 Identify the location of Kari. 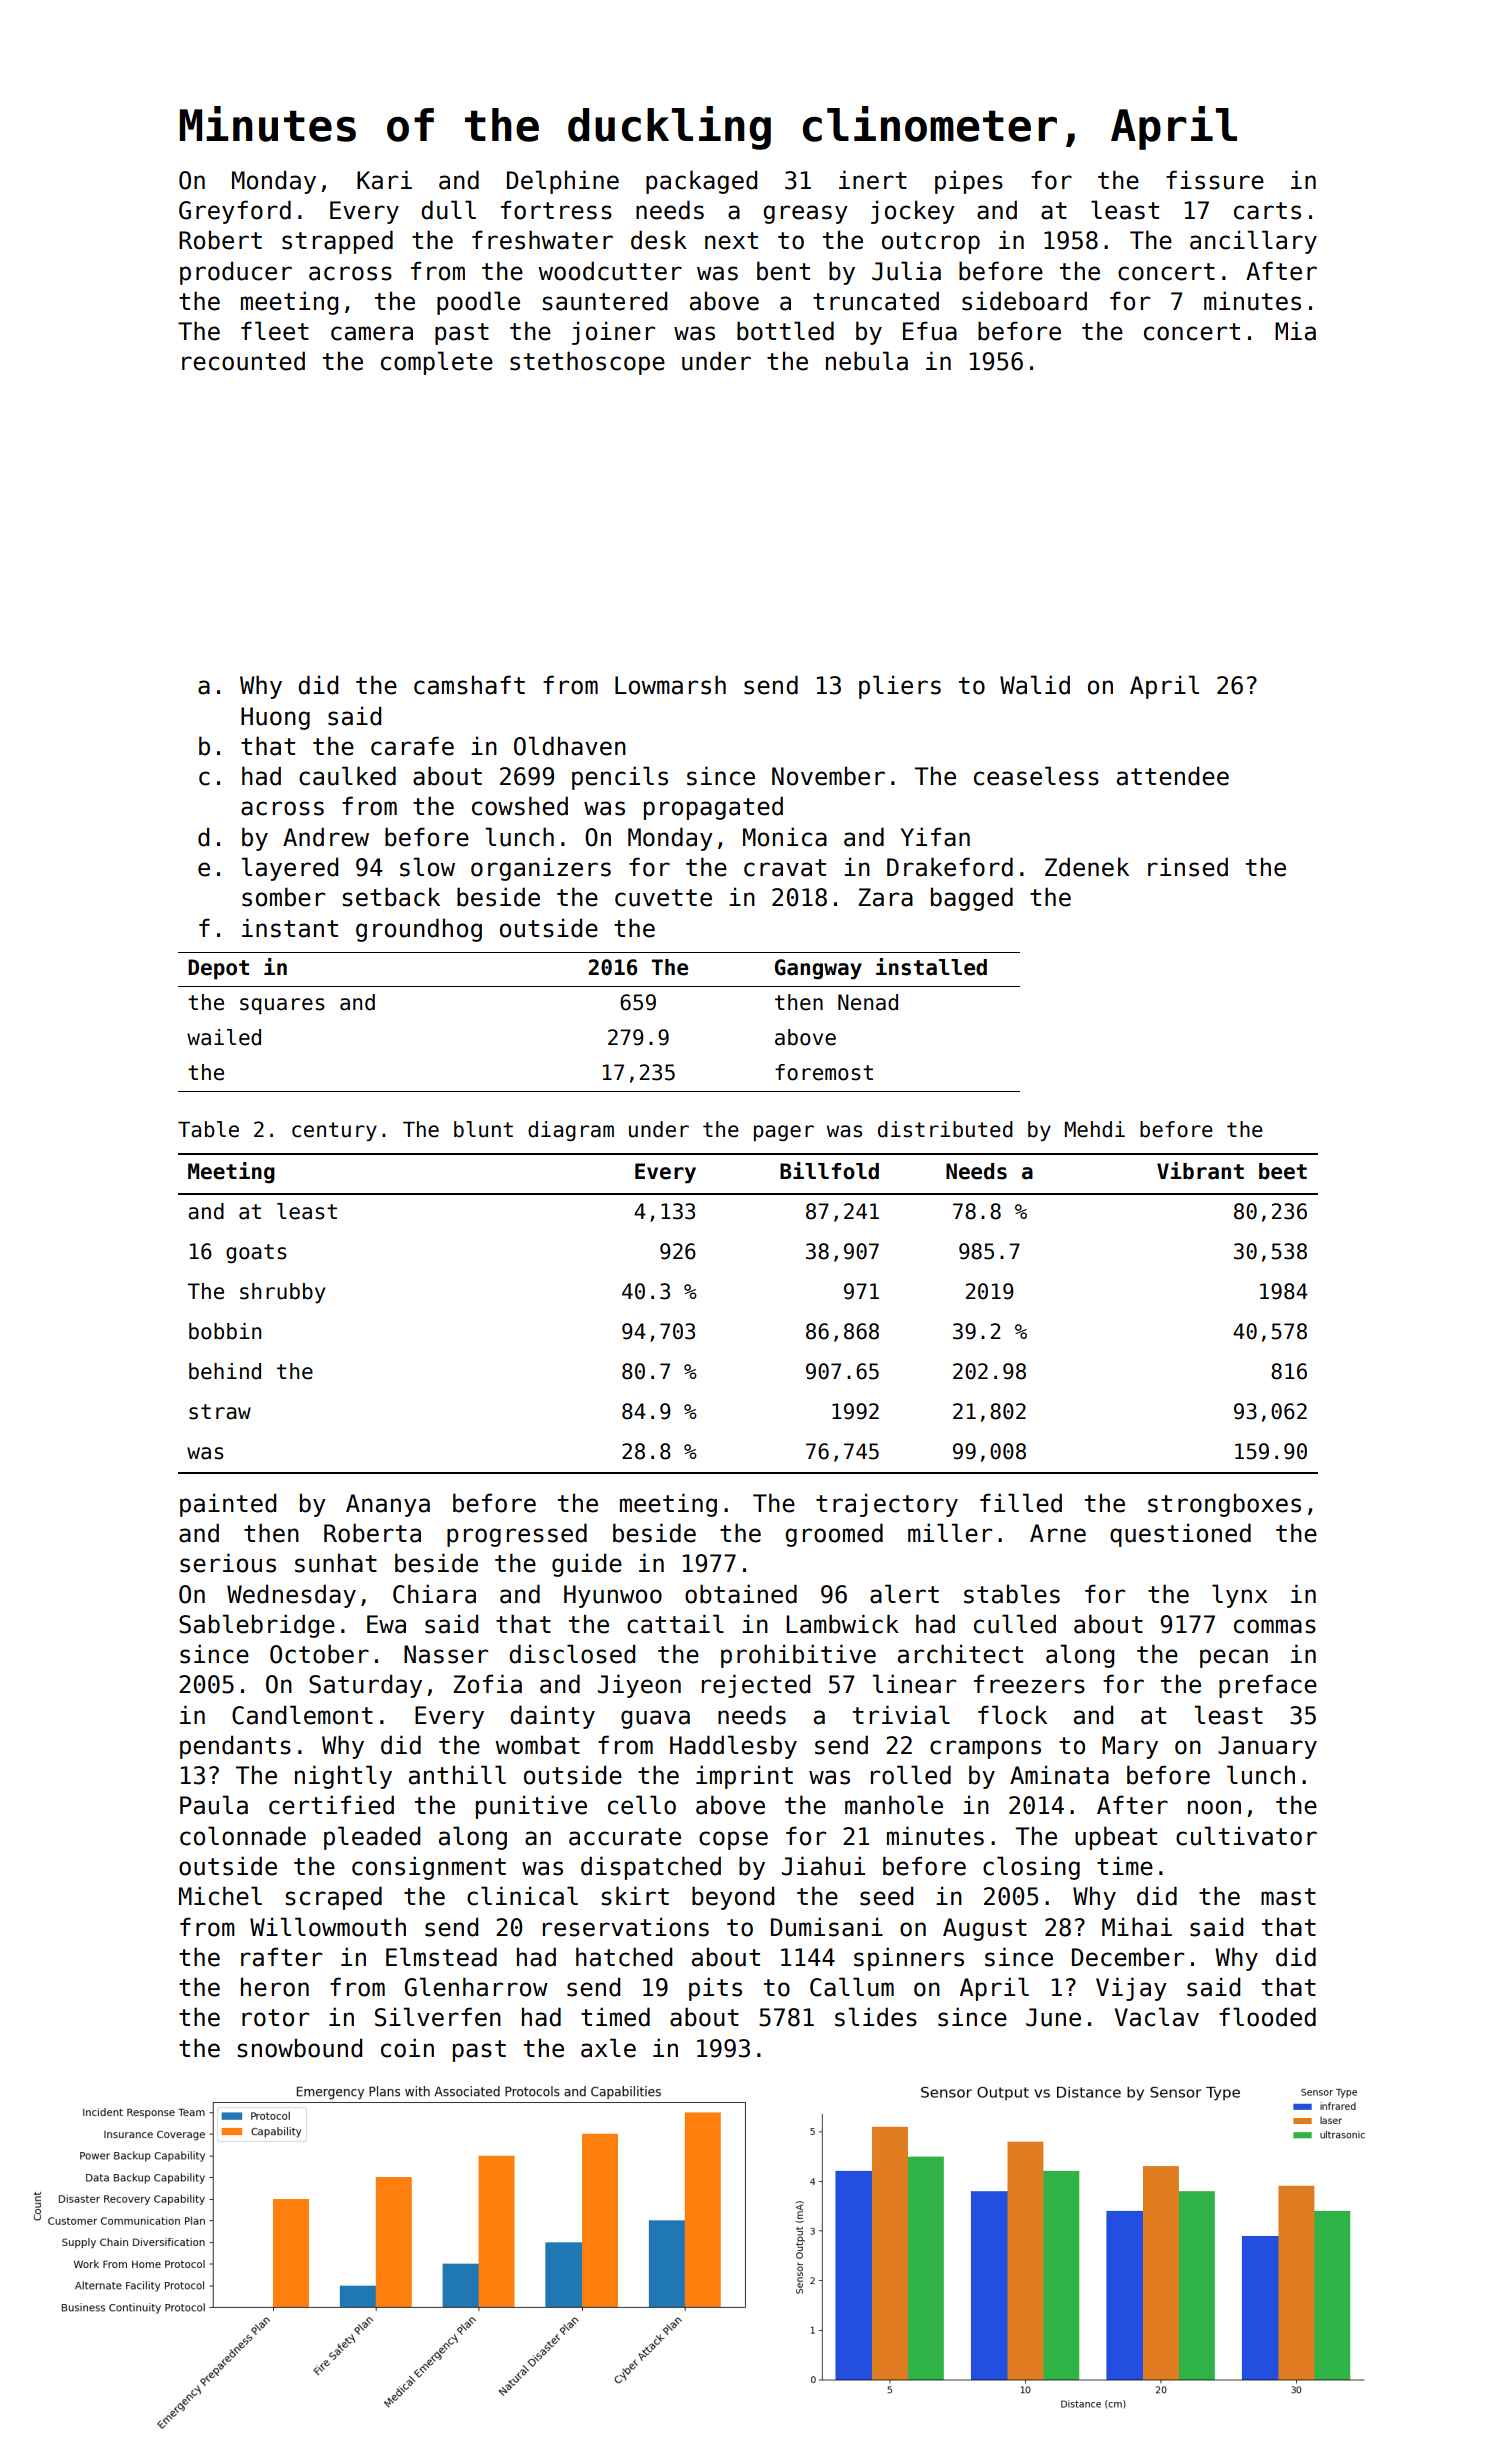
(384, 180).
